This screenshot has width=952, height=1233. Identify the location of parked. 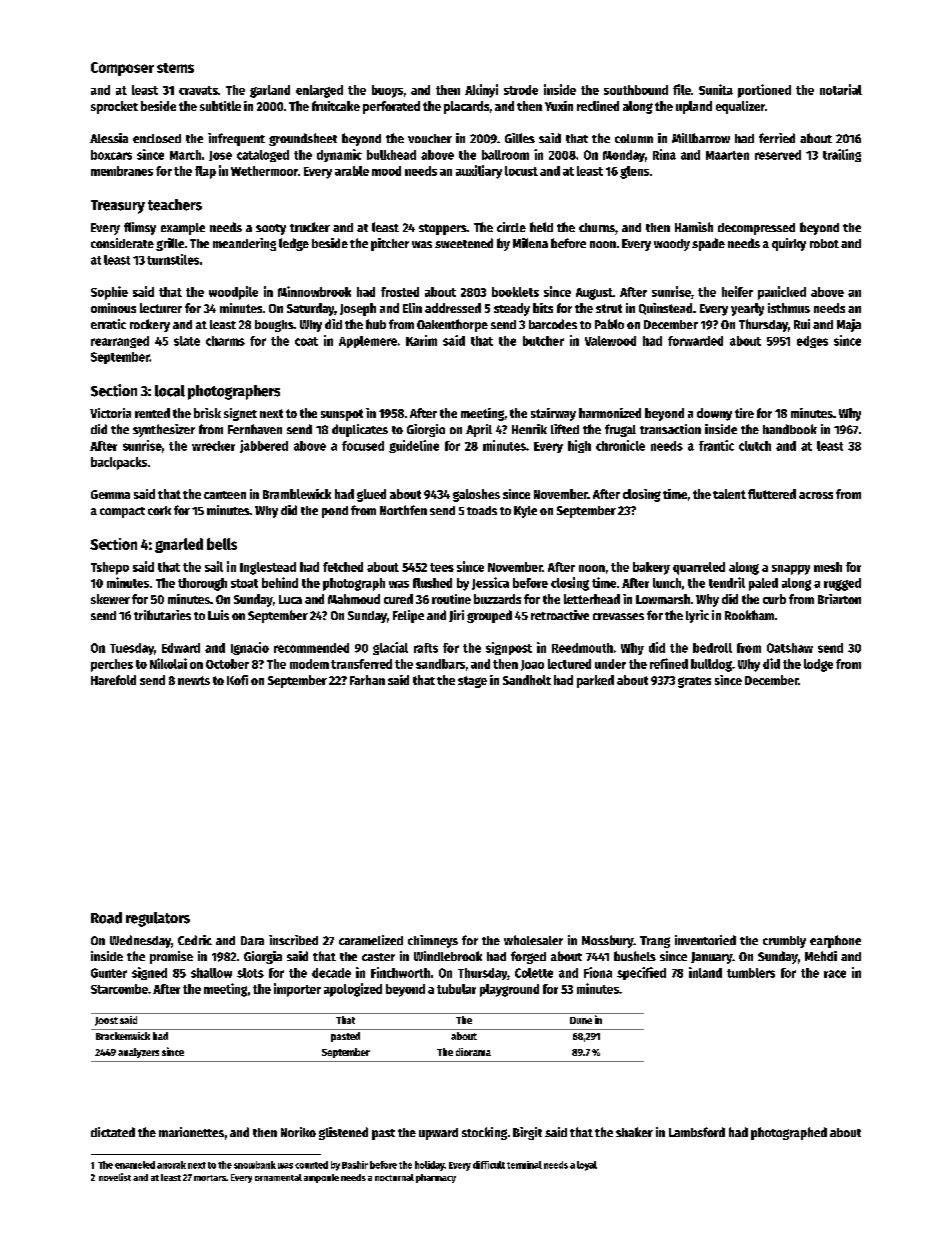
(595, 681).
